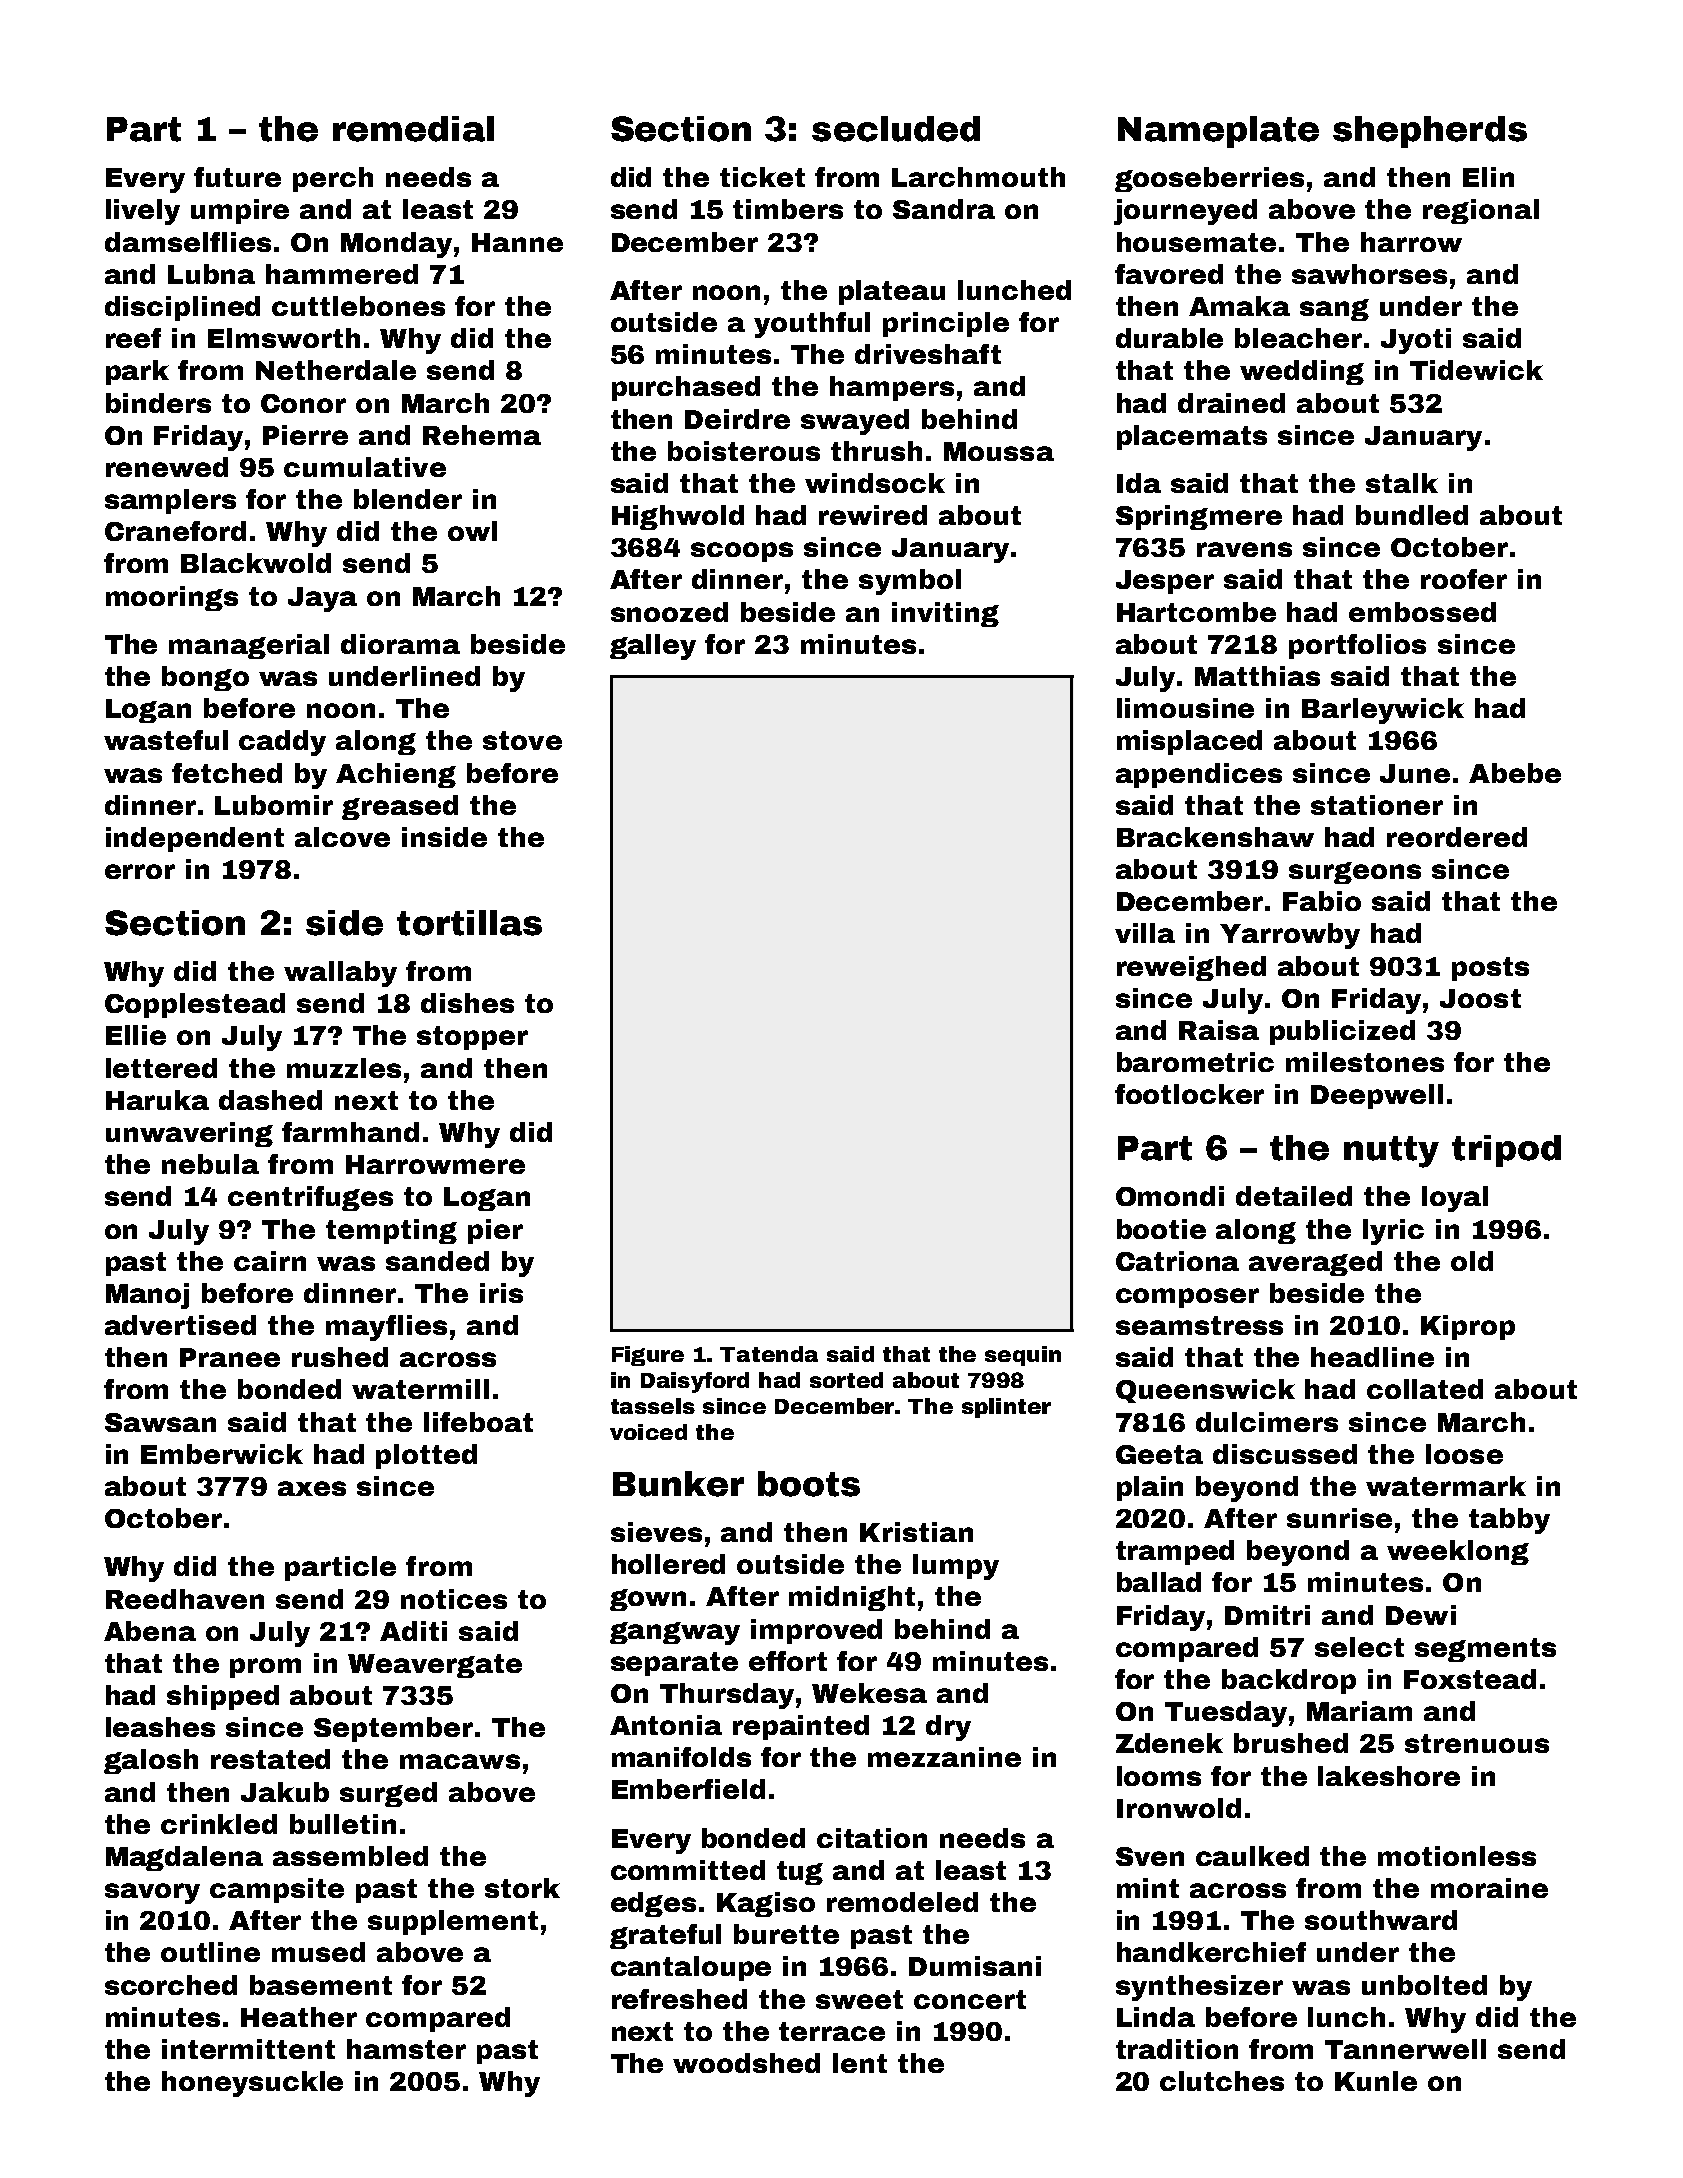 The image size is (1683, 2178). What do you see at coordinates (978, 177) in the document?
I see `Larchmouth` at bounding box center [978, 177].
